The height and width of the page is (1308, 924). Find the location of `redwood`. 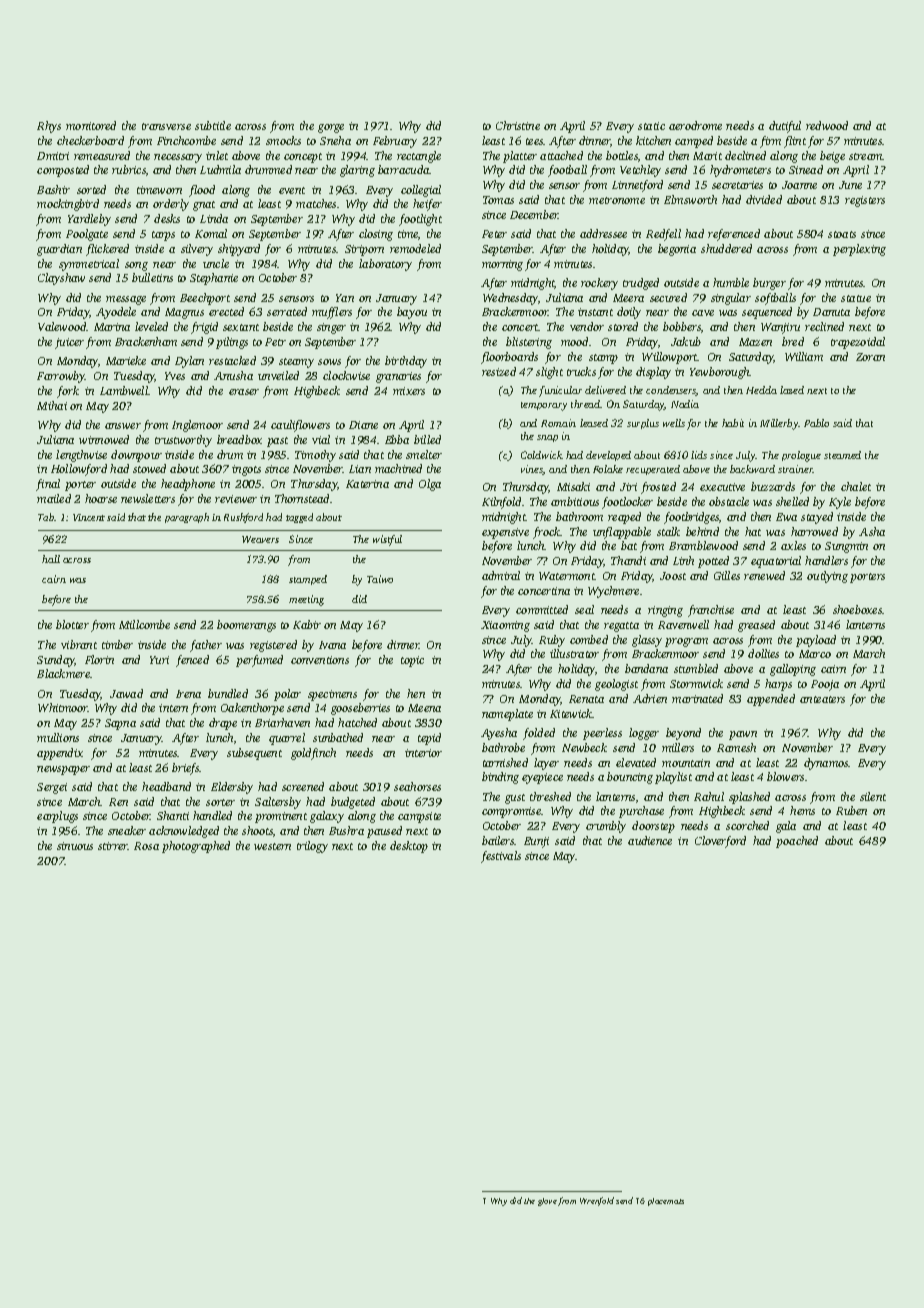

redwood is located at coordinates (827, 125).
